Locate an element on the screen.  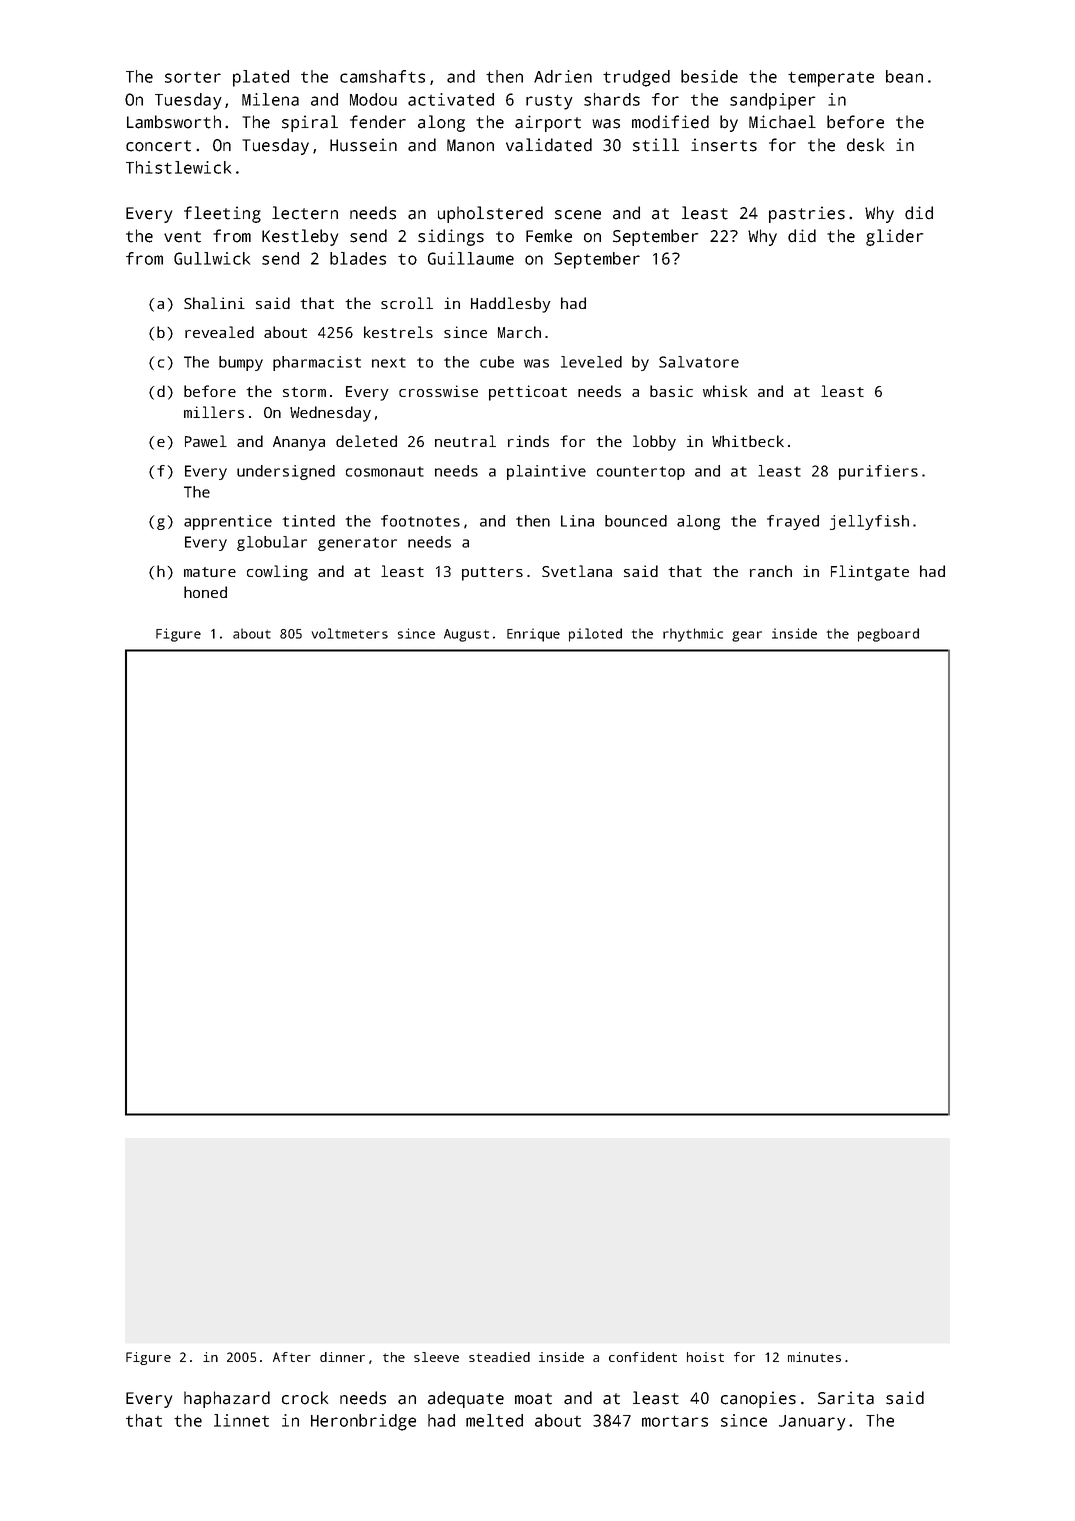
spiral is located at coordinates (310, 123).
